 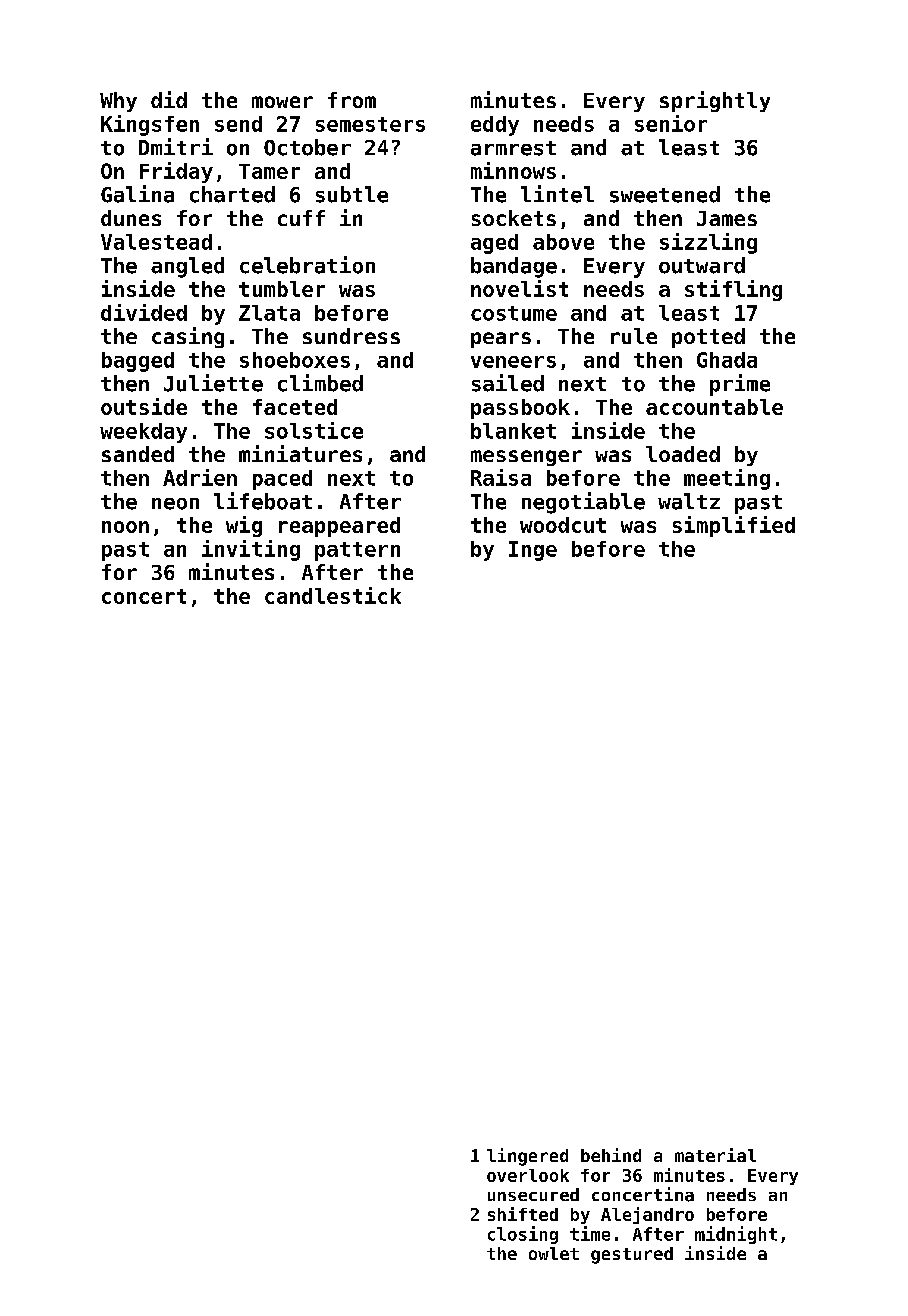 What do you see at coordinates (554, 1253) in the image?
I see `owlet` at bounding box center [554, 1253].
